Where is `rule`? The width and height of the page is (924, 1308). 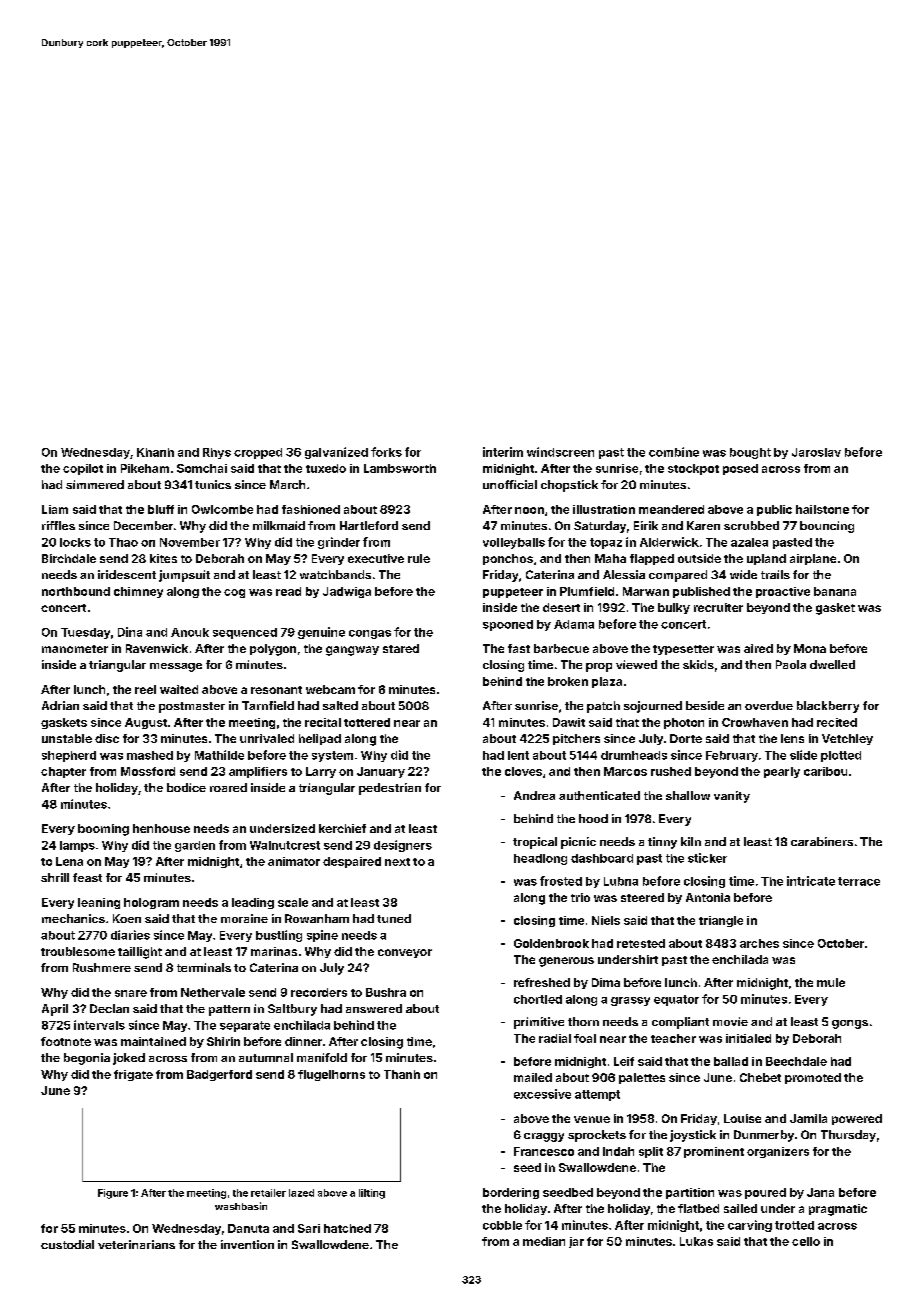
rule is located at coordinates (419, 558).
